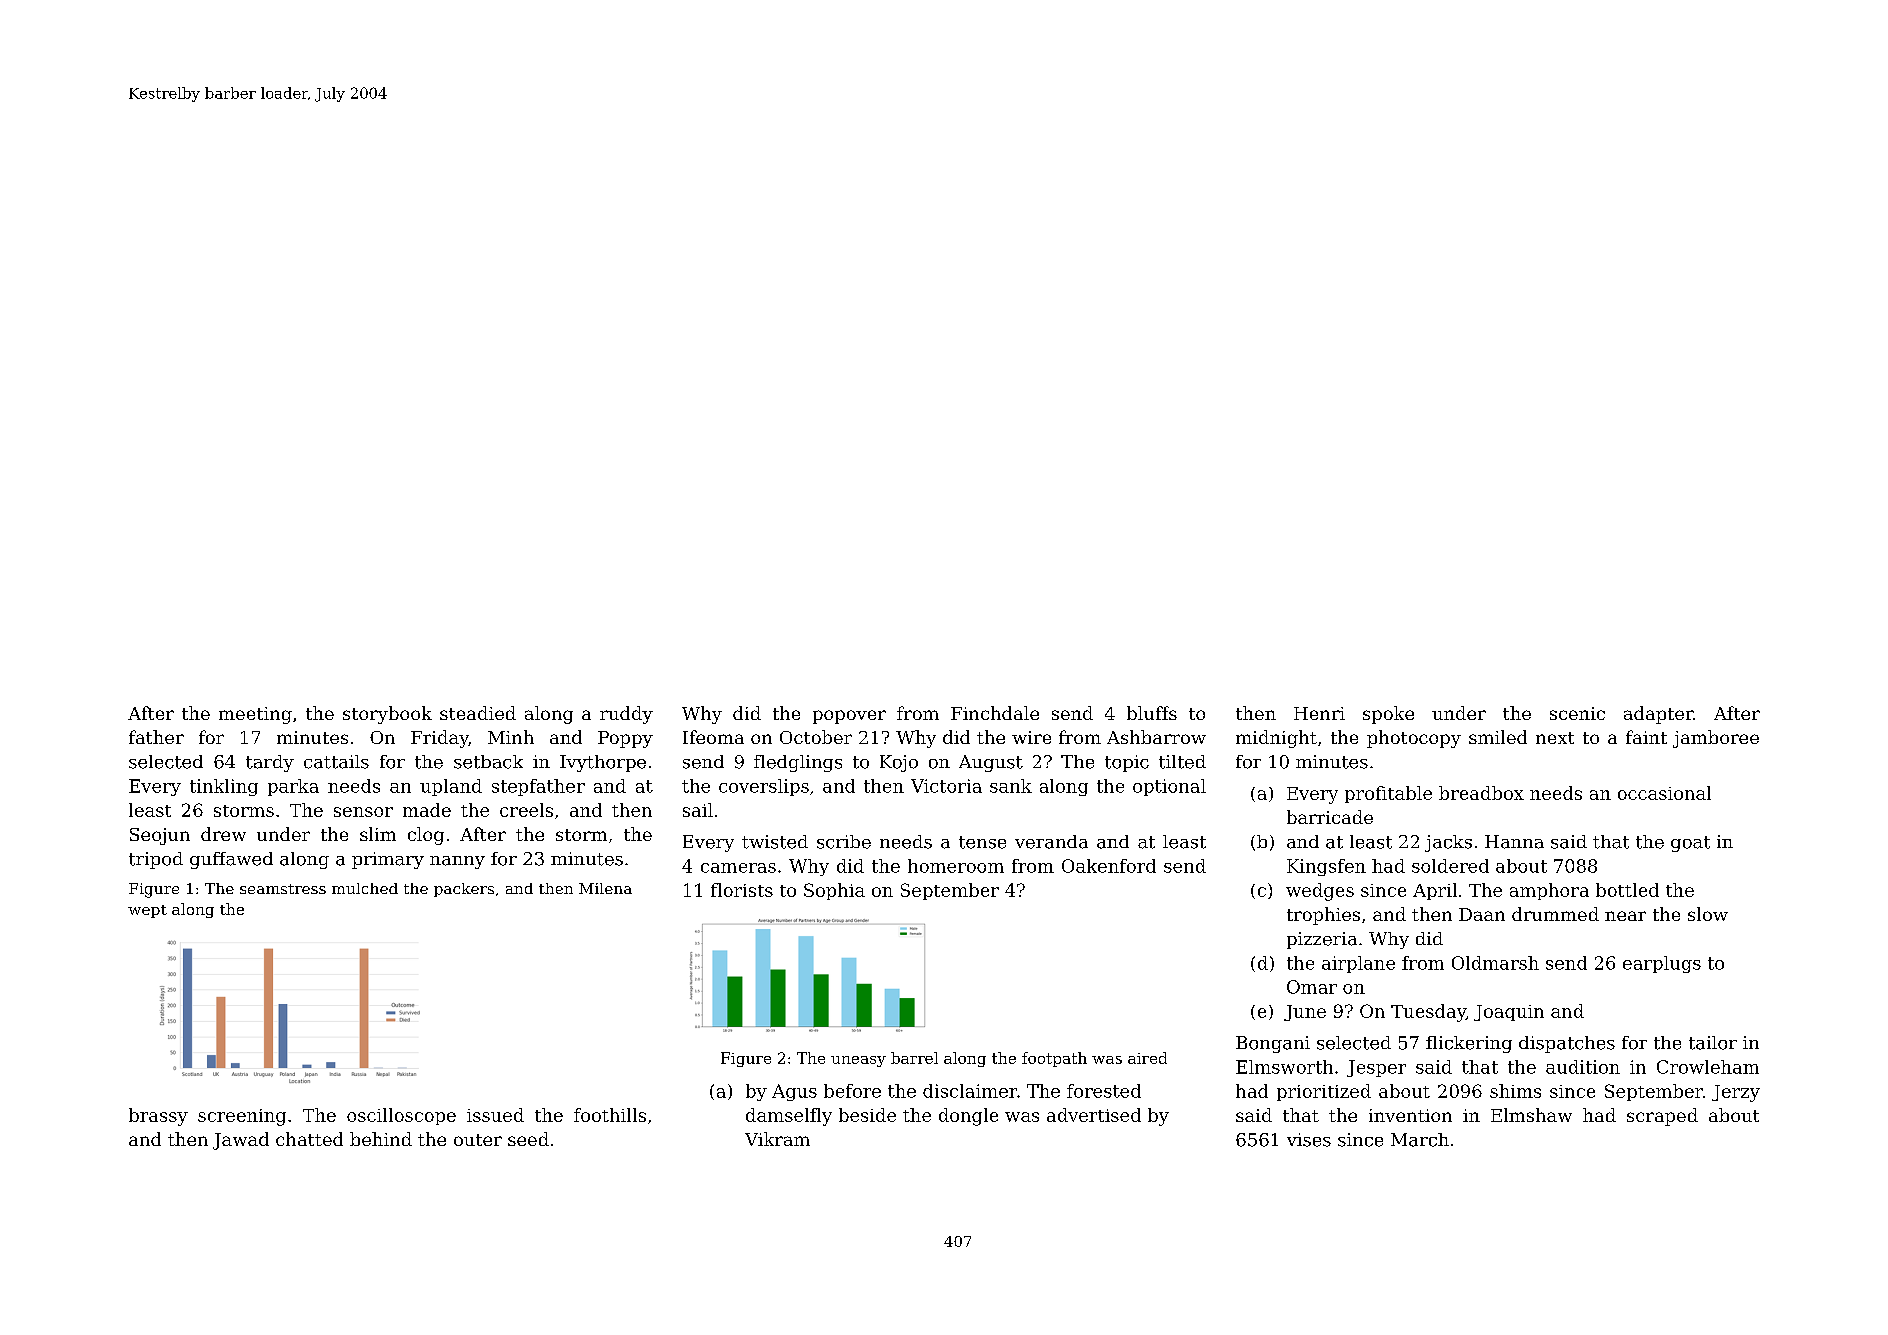 The width and height of the document is (1888, 1335). What do you see at coordinates (293, 787) in the document?
I see `parka` at bounding box center [293, 787].
